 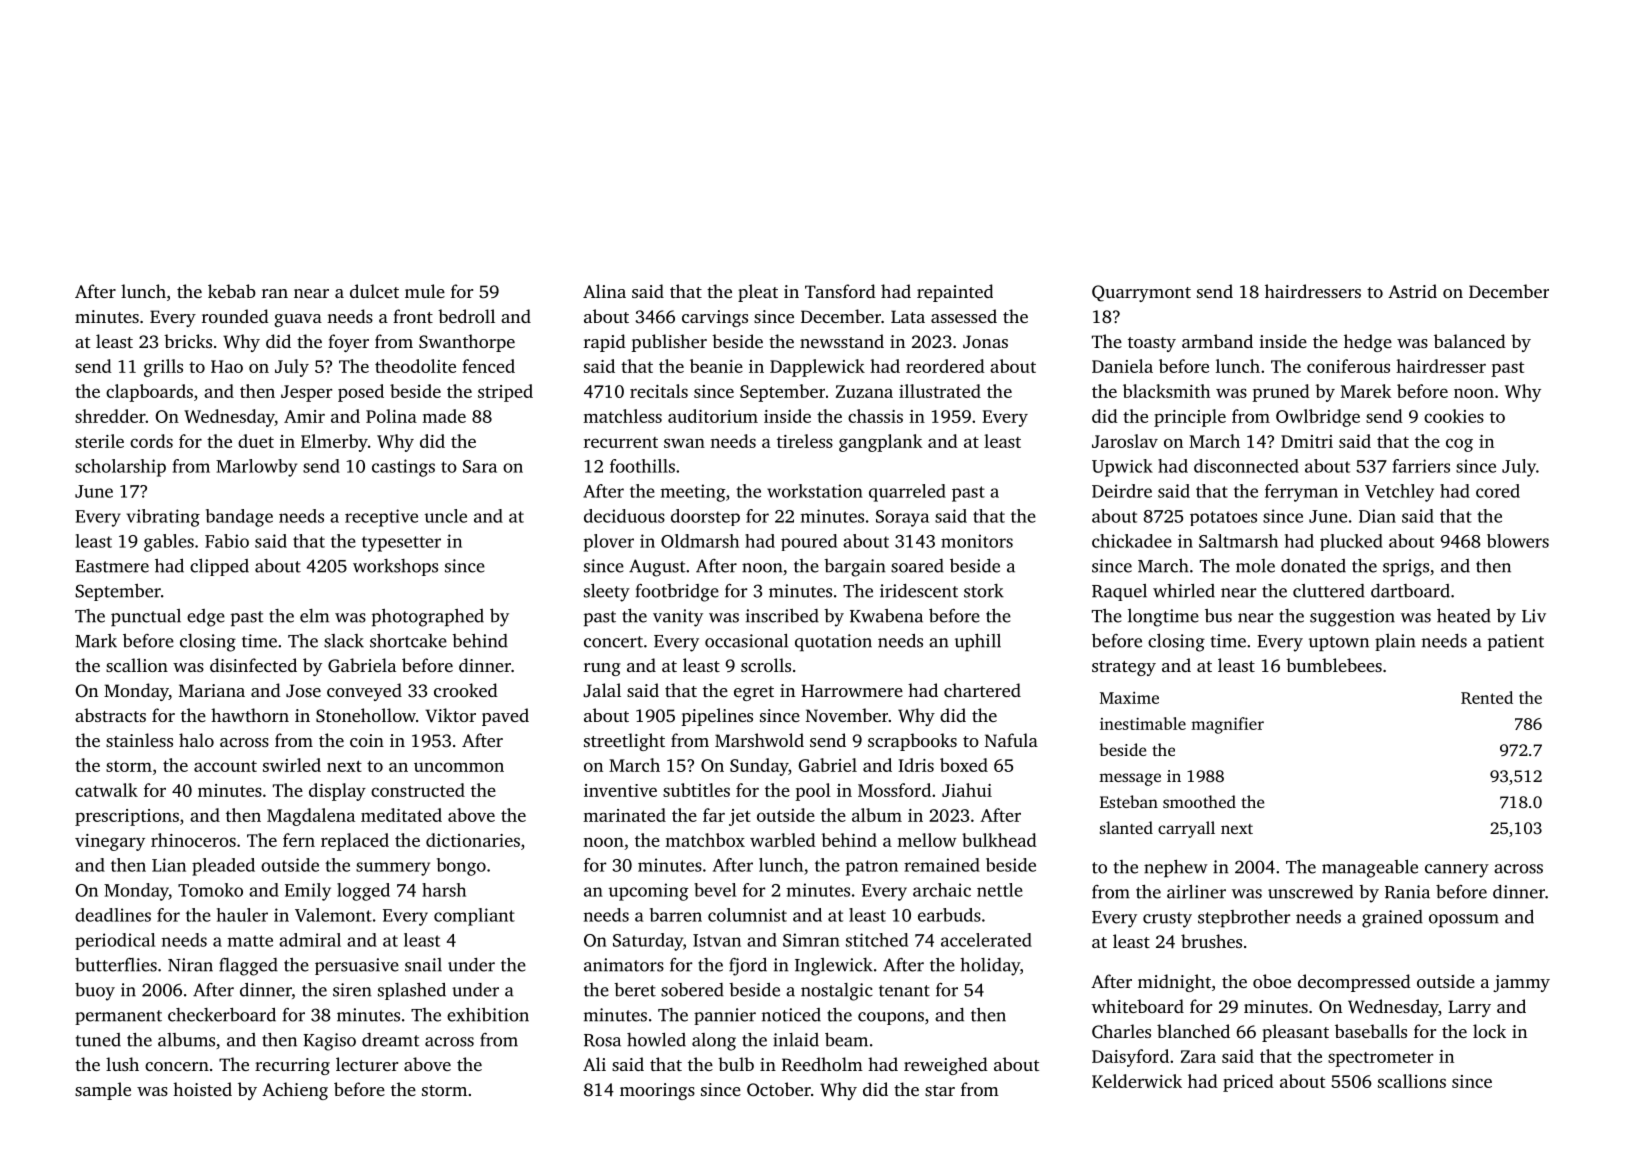 I want to click on Harrowmere, so click(x=852, y=690).
